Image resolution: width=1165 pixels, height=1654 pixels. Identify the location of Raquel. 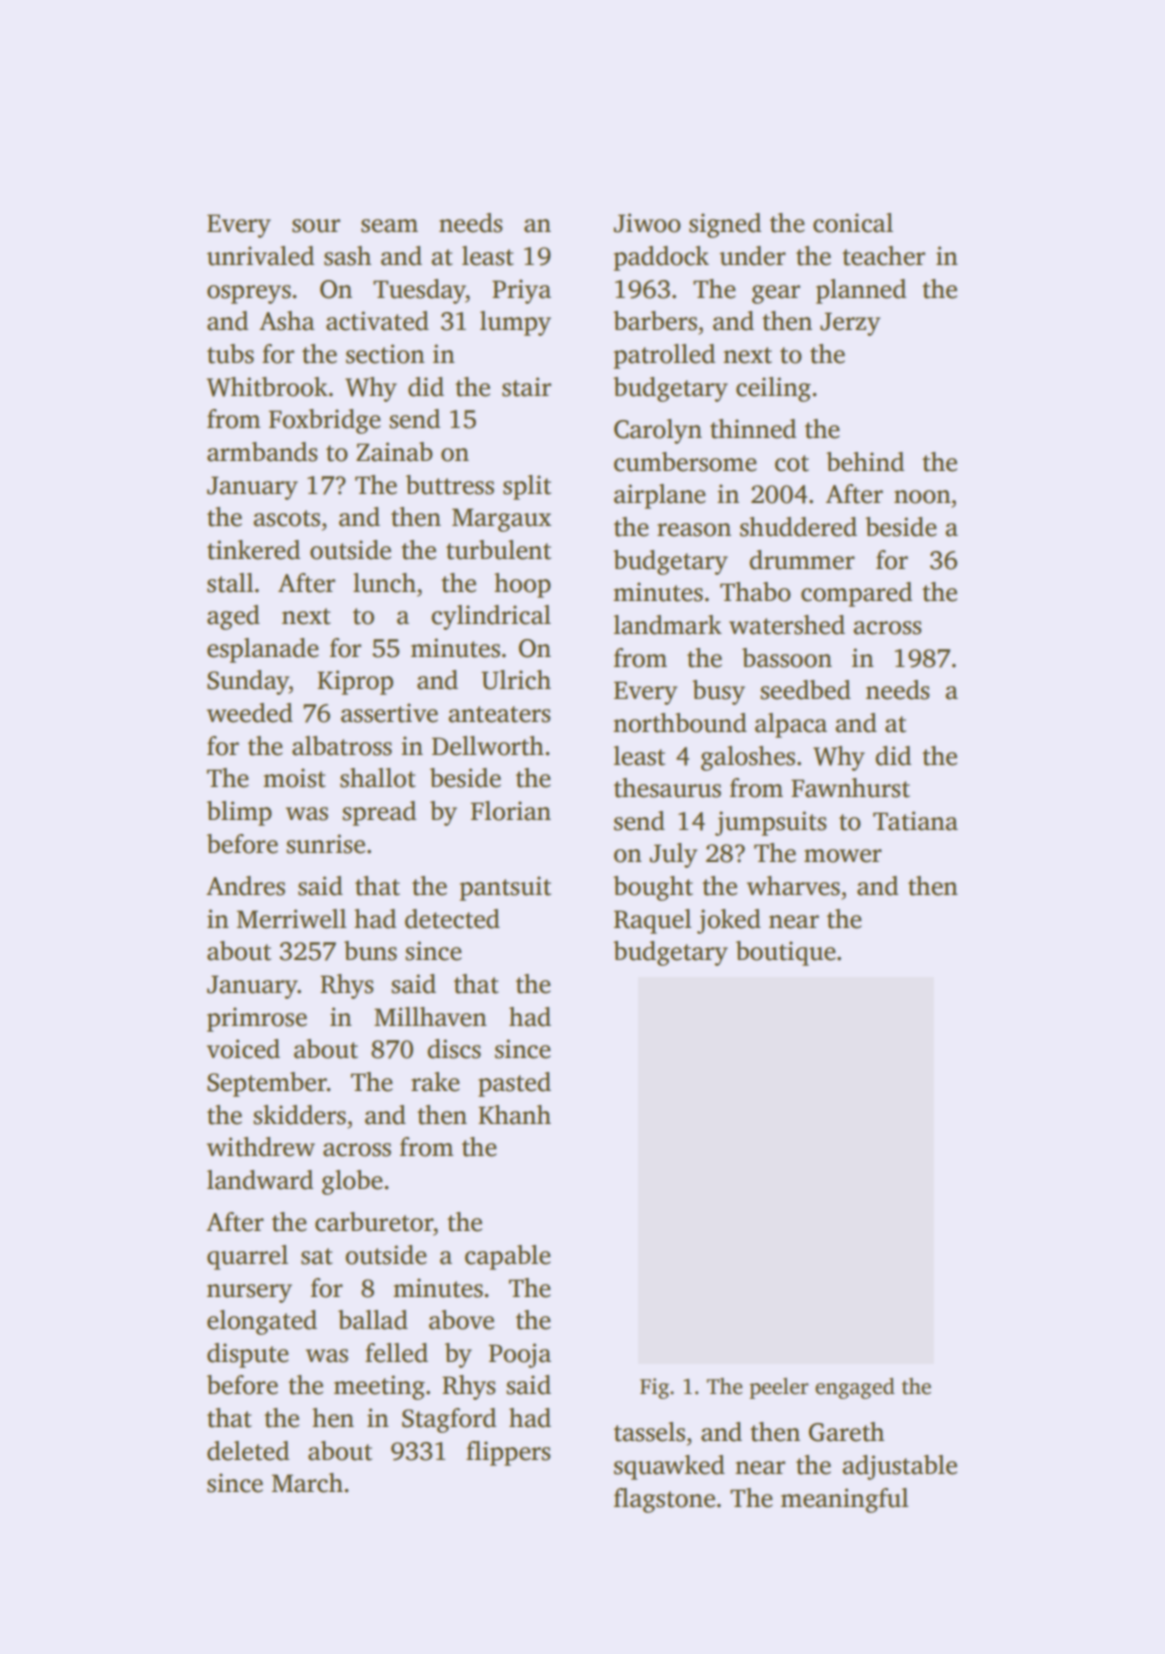
(653, 921).
